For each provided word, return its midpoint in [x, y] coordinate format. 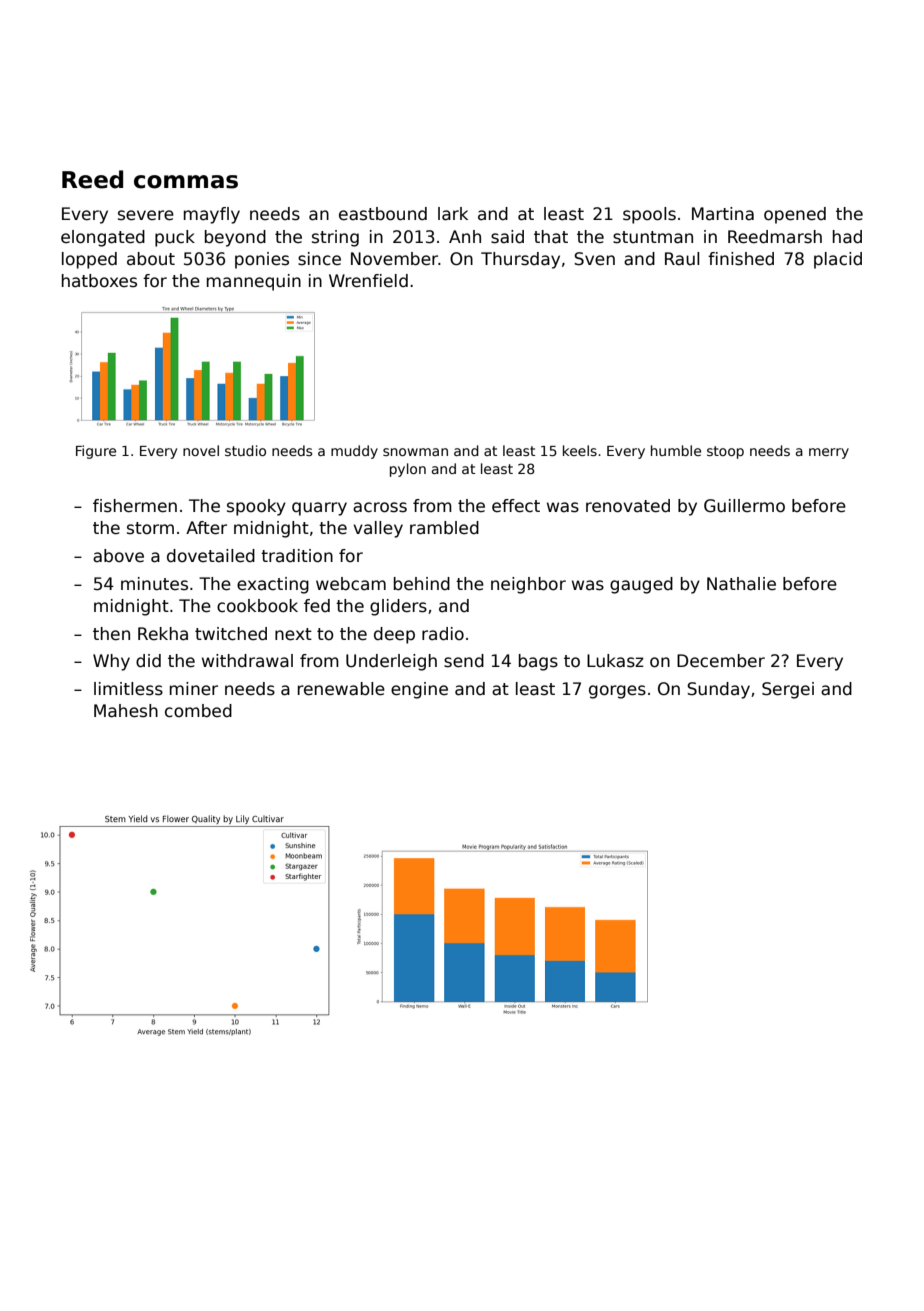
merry [829, 453]
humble [676, 450]
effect [516, 506]
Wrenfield [368, 281]
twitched [231, 634]
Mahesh [126, 711]
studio [245, 450]
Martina [723, 214]
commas [186, 182]
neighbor [528, 585]
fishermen [135, 506]
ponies [262, 260]
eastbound [383, 214]
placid [838, 260]
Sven [594, 259]
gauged [641, 585]
